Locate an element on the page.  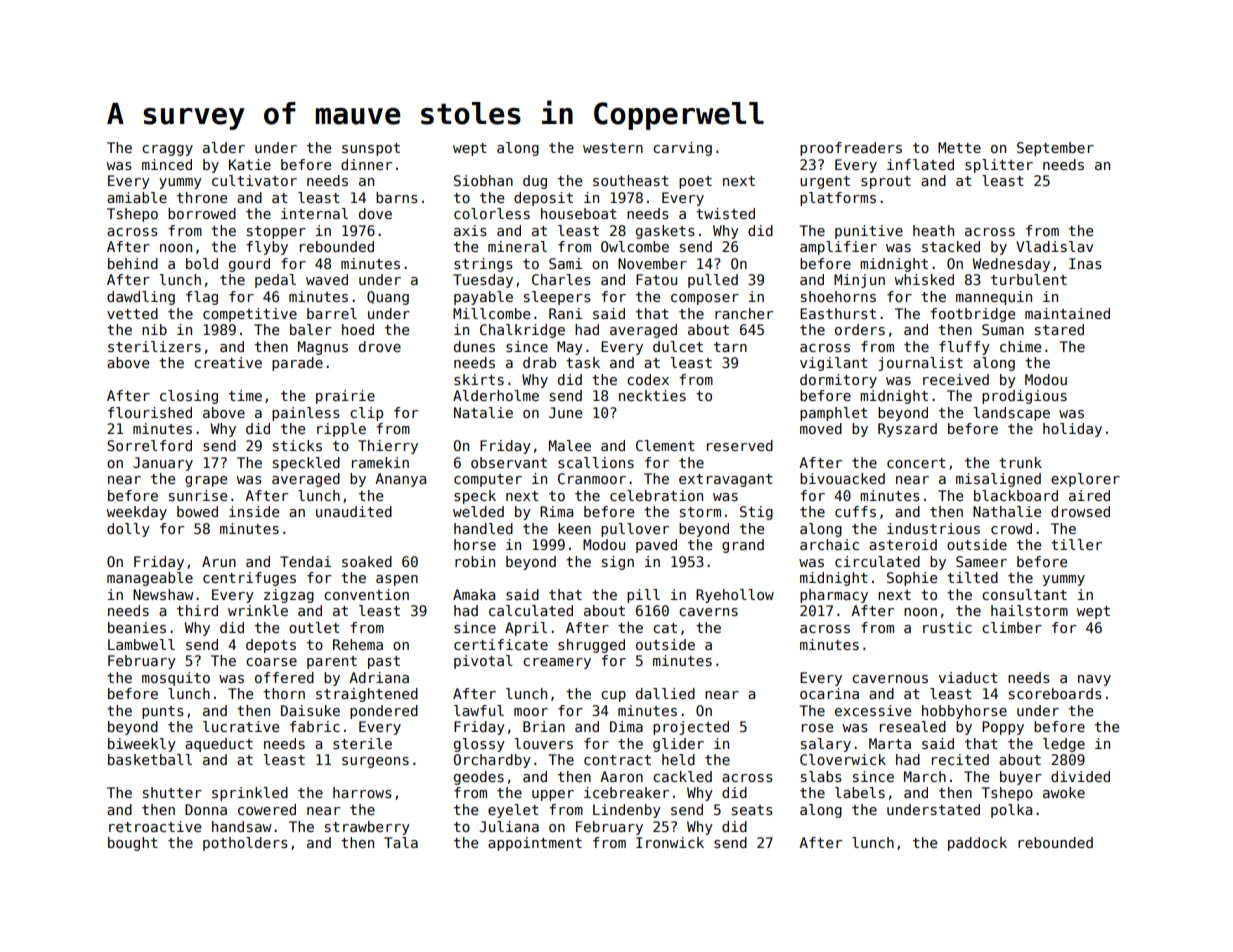
western is located at coordinates (613, 148).
